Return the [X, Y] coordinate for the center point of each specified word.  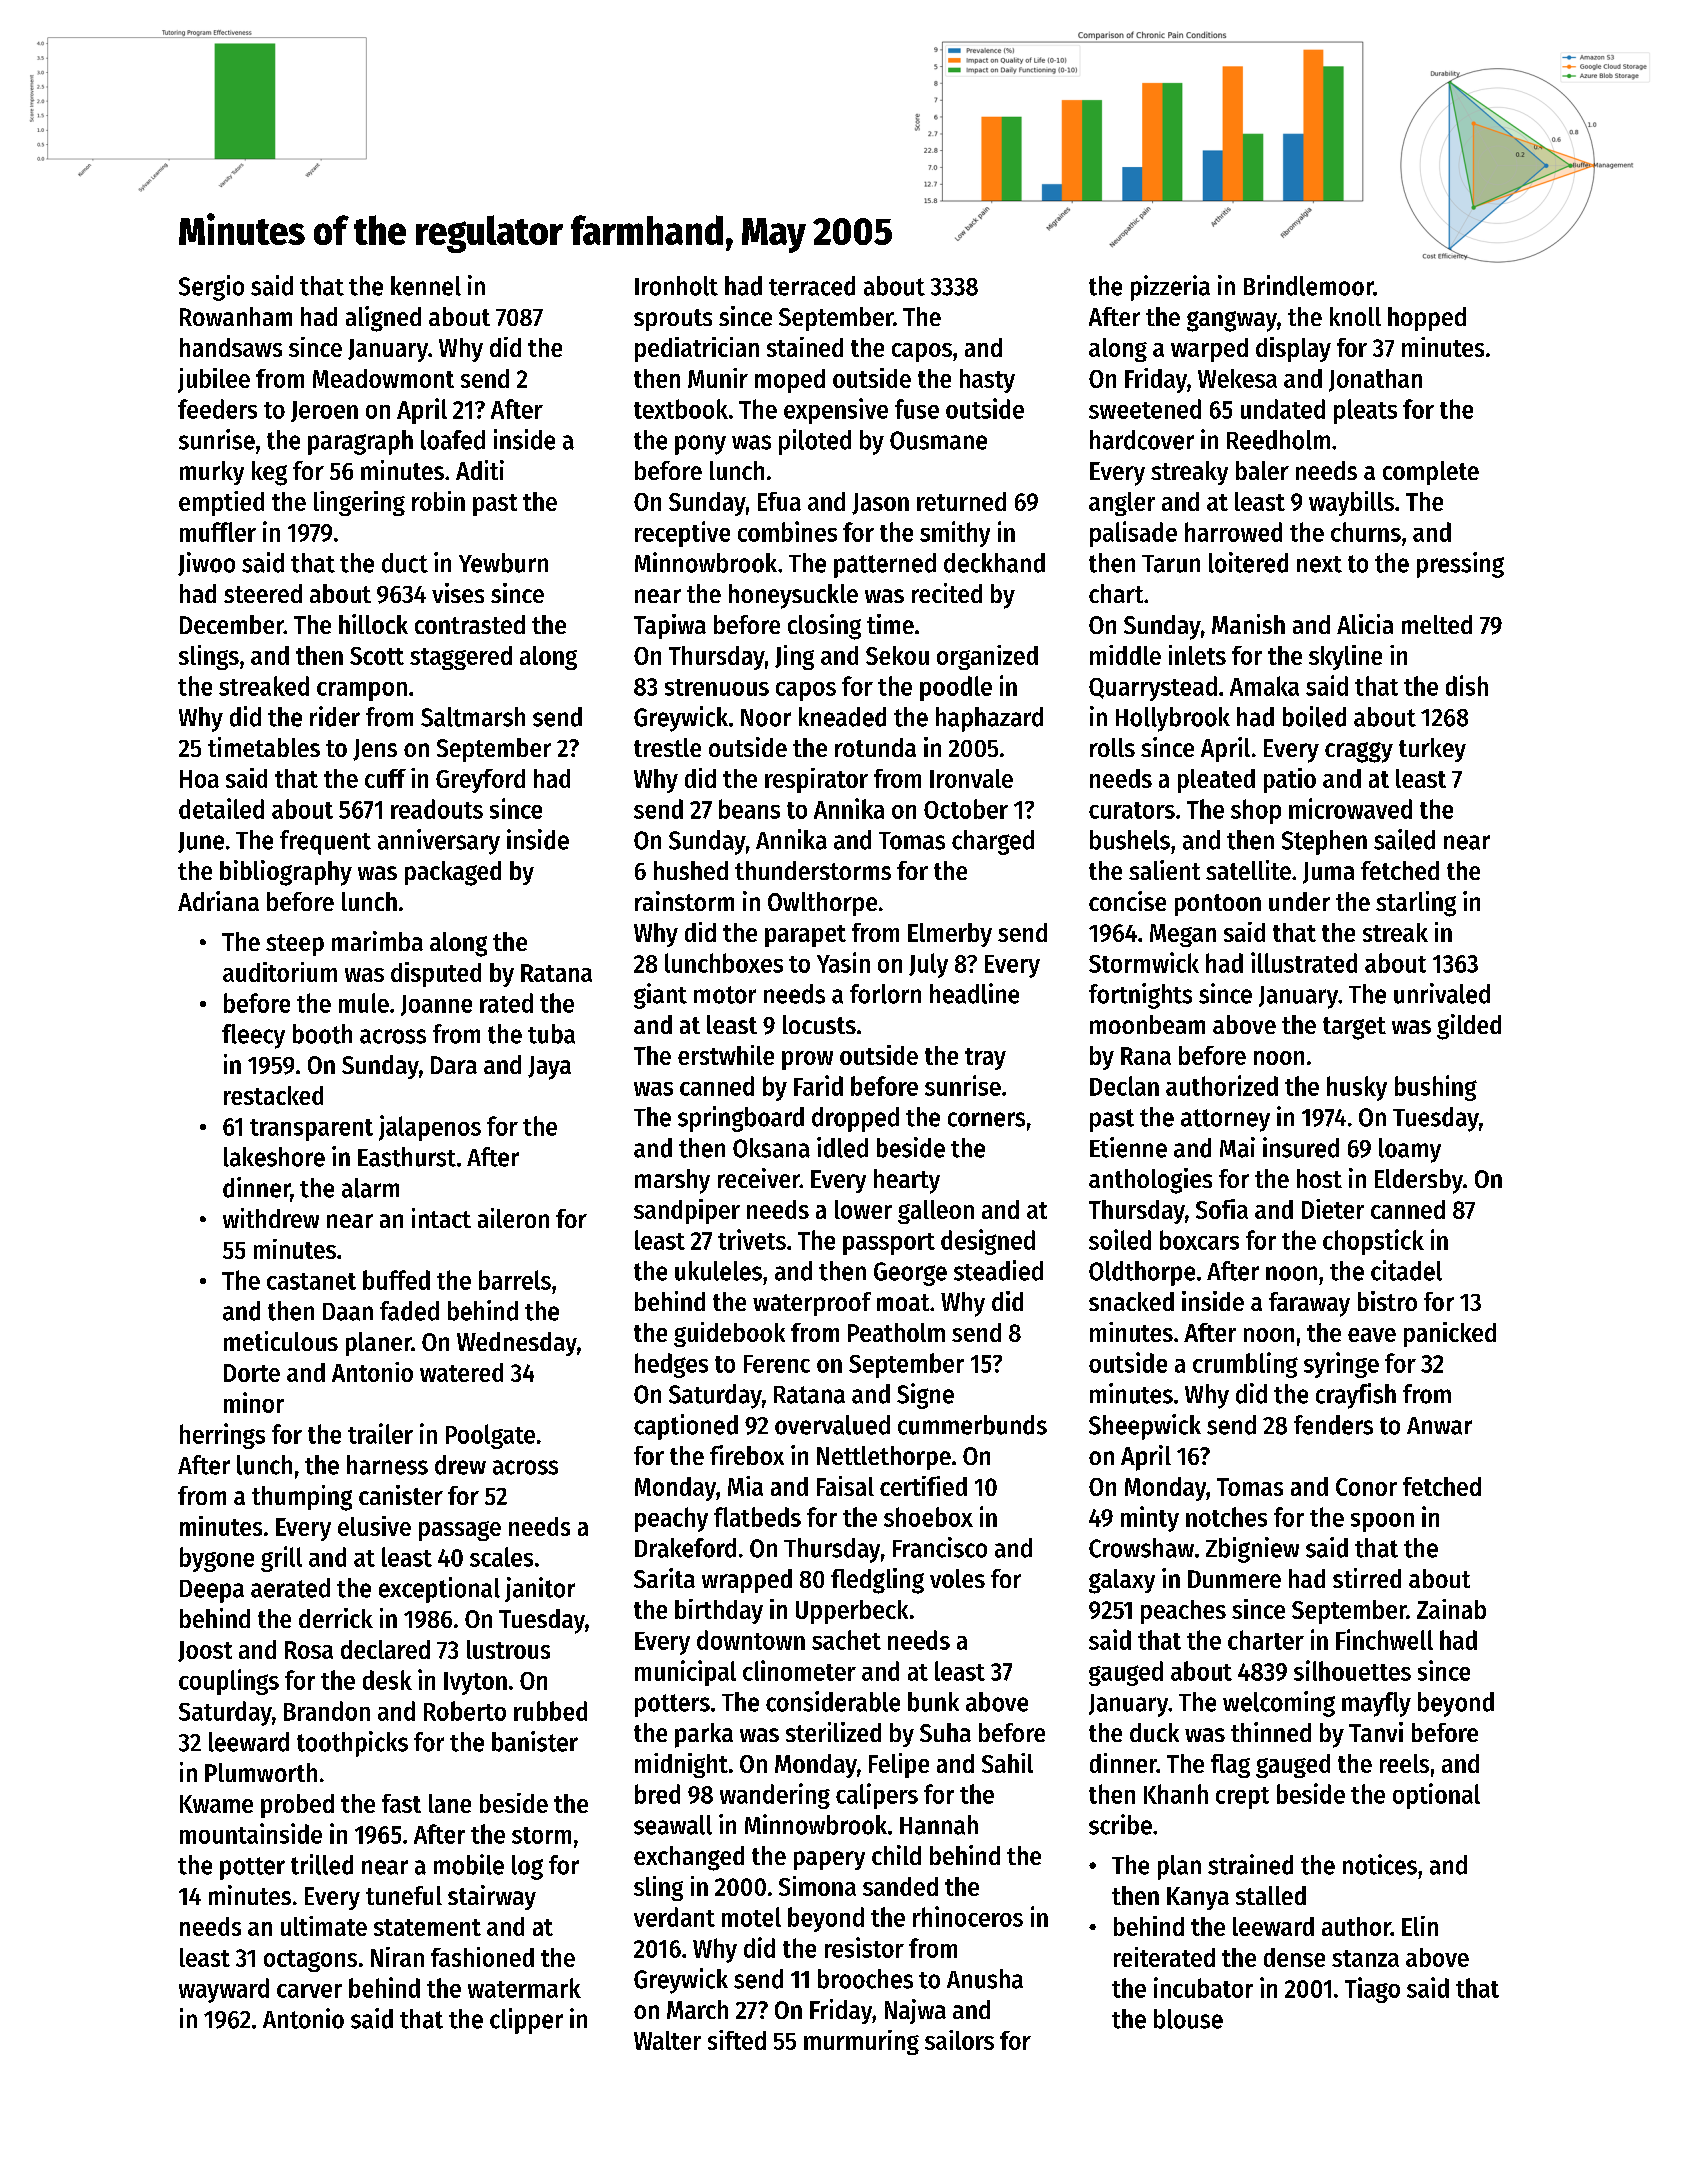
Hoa [199, 779]
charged [993, 842]
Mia [745, 1486]
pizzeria [1170, 288]
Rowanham [236, 316]
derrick [336, 1618]
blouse [1188, 2019]
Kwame [216, 1804]
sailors [959, 2040]
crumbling [1245, 1365]
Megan [1183, 935]
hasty [987, 381]
